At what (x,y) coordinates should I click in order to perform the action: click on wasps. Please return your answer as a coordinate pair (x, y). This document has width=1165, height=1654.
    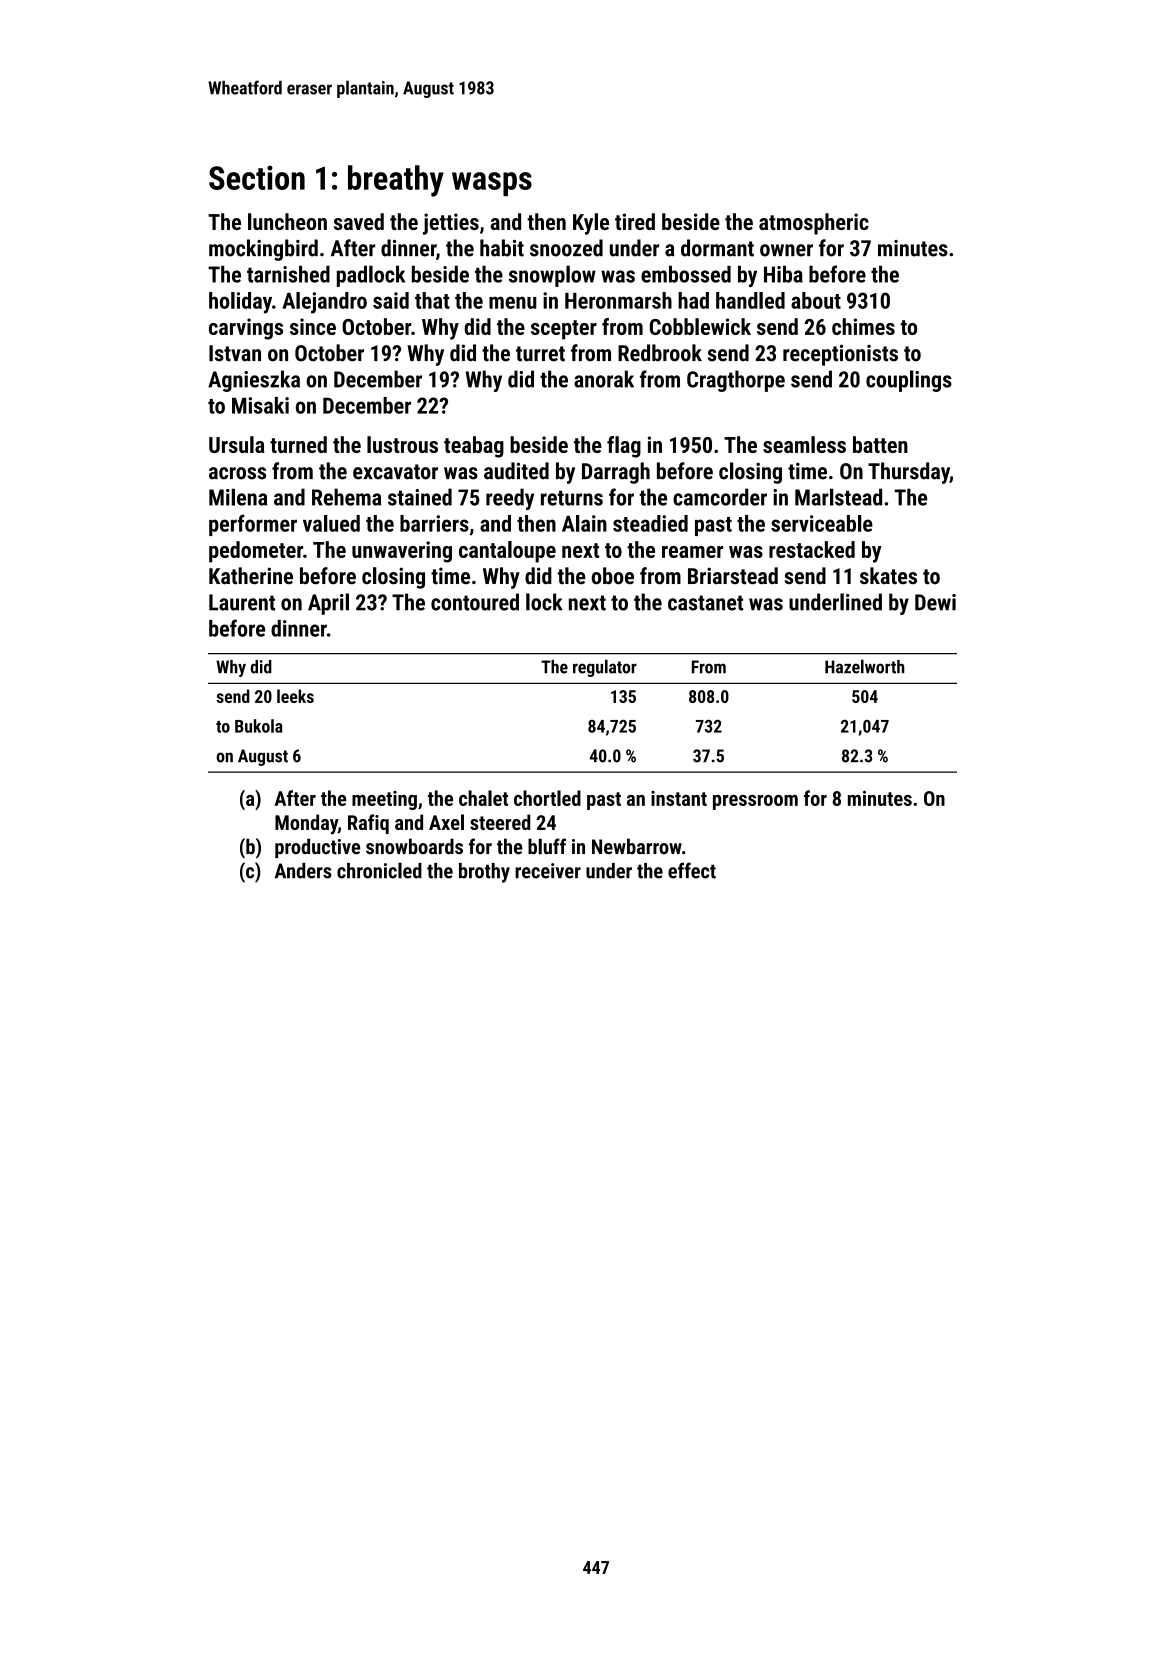
    Looking at the image, I should click on (492, 184).
